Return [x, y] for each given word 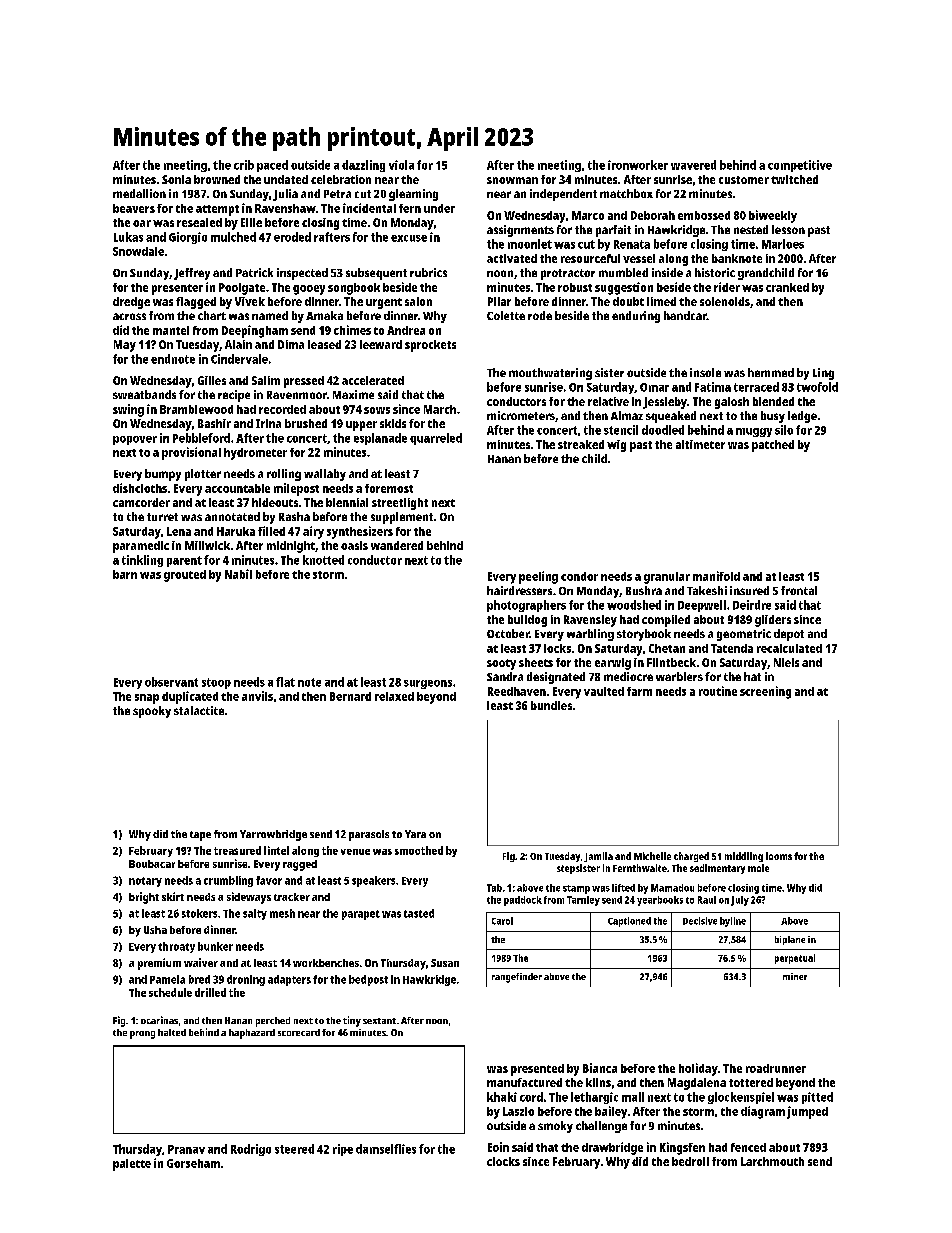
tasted [419, 913]
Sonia [176, 179]
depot [789, 635]
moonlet [530, 244]
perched [273, 1022]
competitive [800, 166]
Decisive [700, 921]
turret [162, 517]
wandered [397, 545]
